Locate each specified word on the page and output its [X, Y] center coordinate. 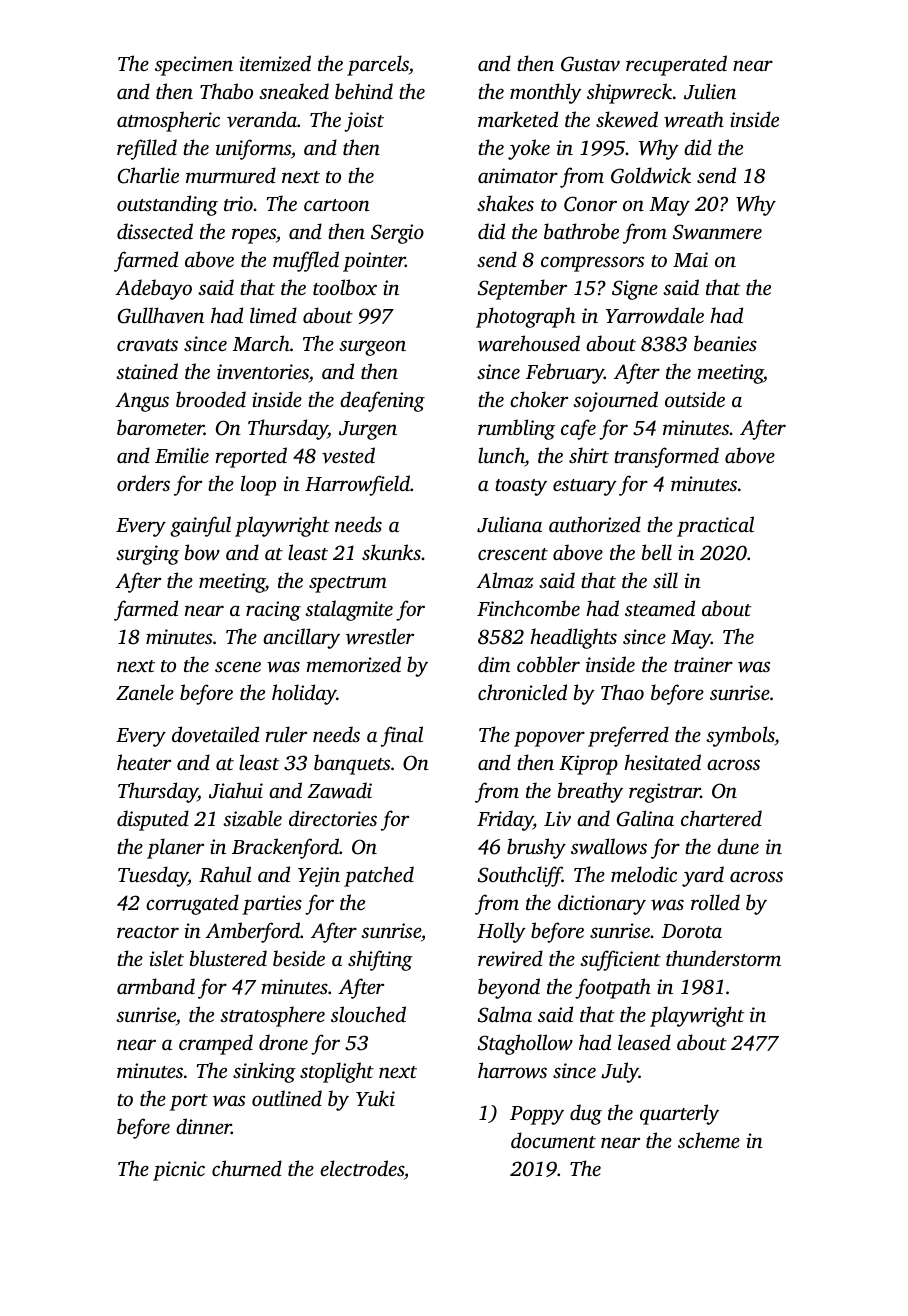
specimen [194, 66]
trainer [703, 664]
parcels [378, 65]
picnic [179, 1171]
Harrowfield [357, 485]
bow [202, 552]
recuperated [676, 65]
